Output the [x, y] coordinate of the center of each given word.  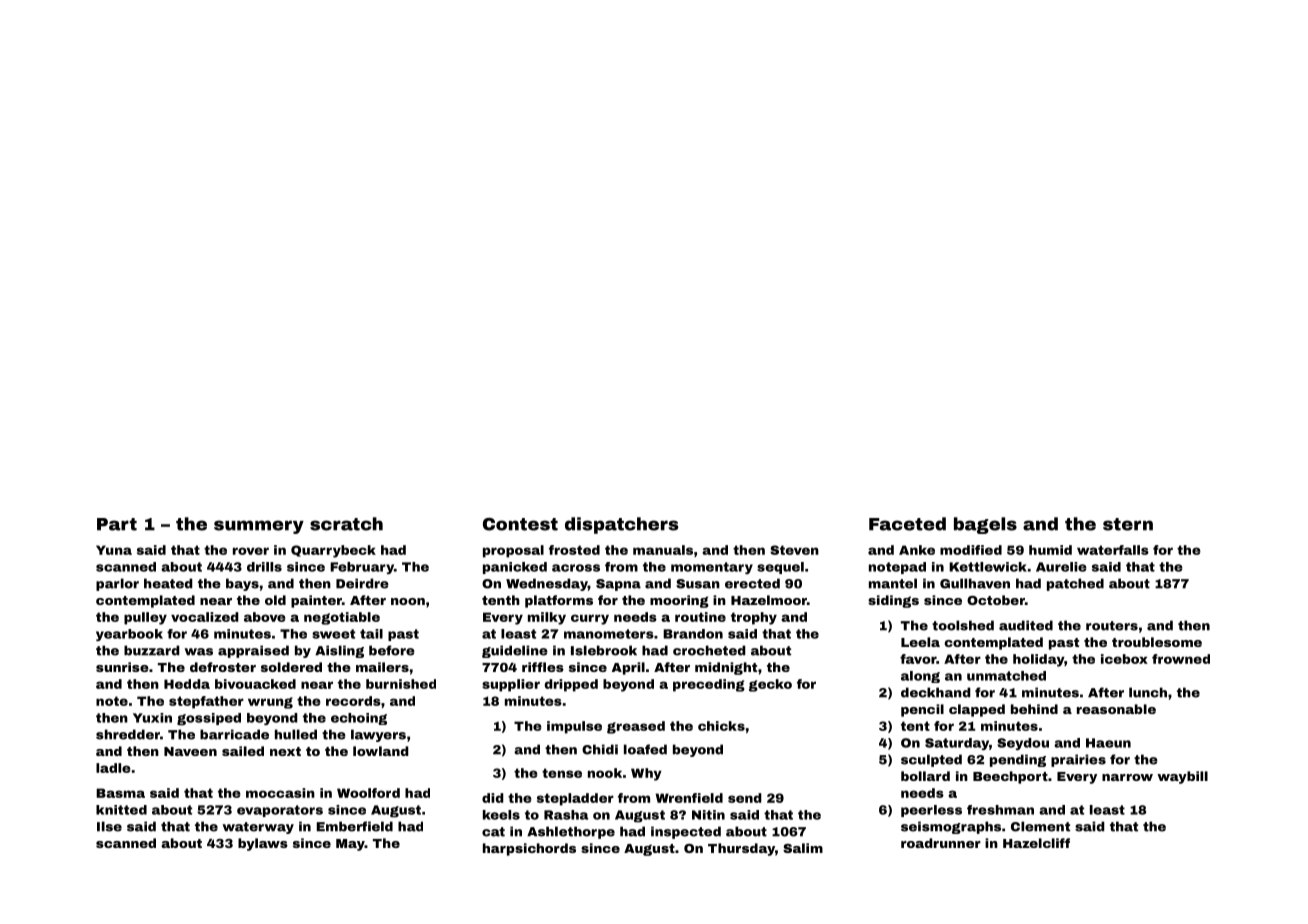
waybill [1182, 777]
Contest [520, 524]
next [285, 751]
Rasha [566, 815]
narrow [1127, 777]
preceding [709, 685]
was [198, 652]
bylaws [263, 844]
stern [1128, 524]
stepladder [575, 799]
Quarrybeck [333, 551]
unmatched [1006, 676]
